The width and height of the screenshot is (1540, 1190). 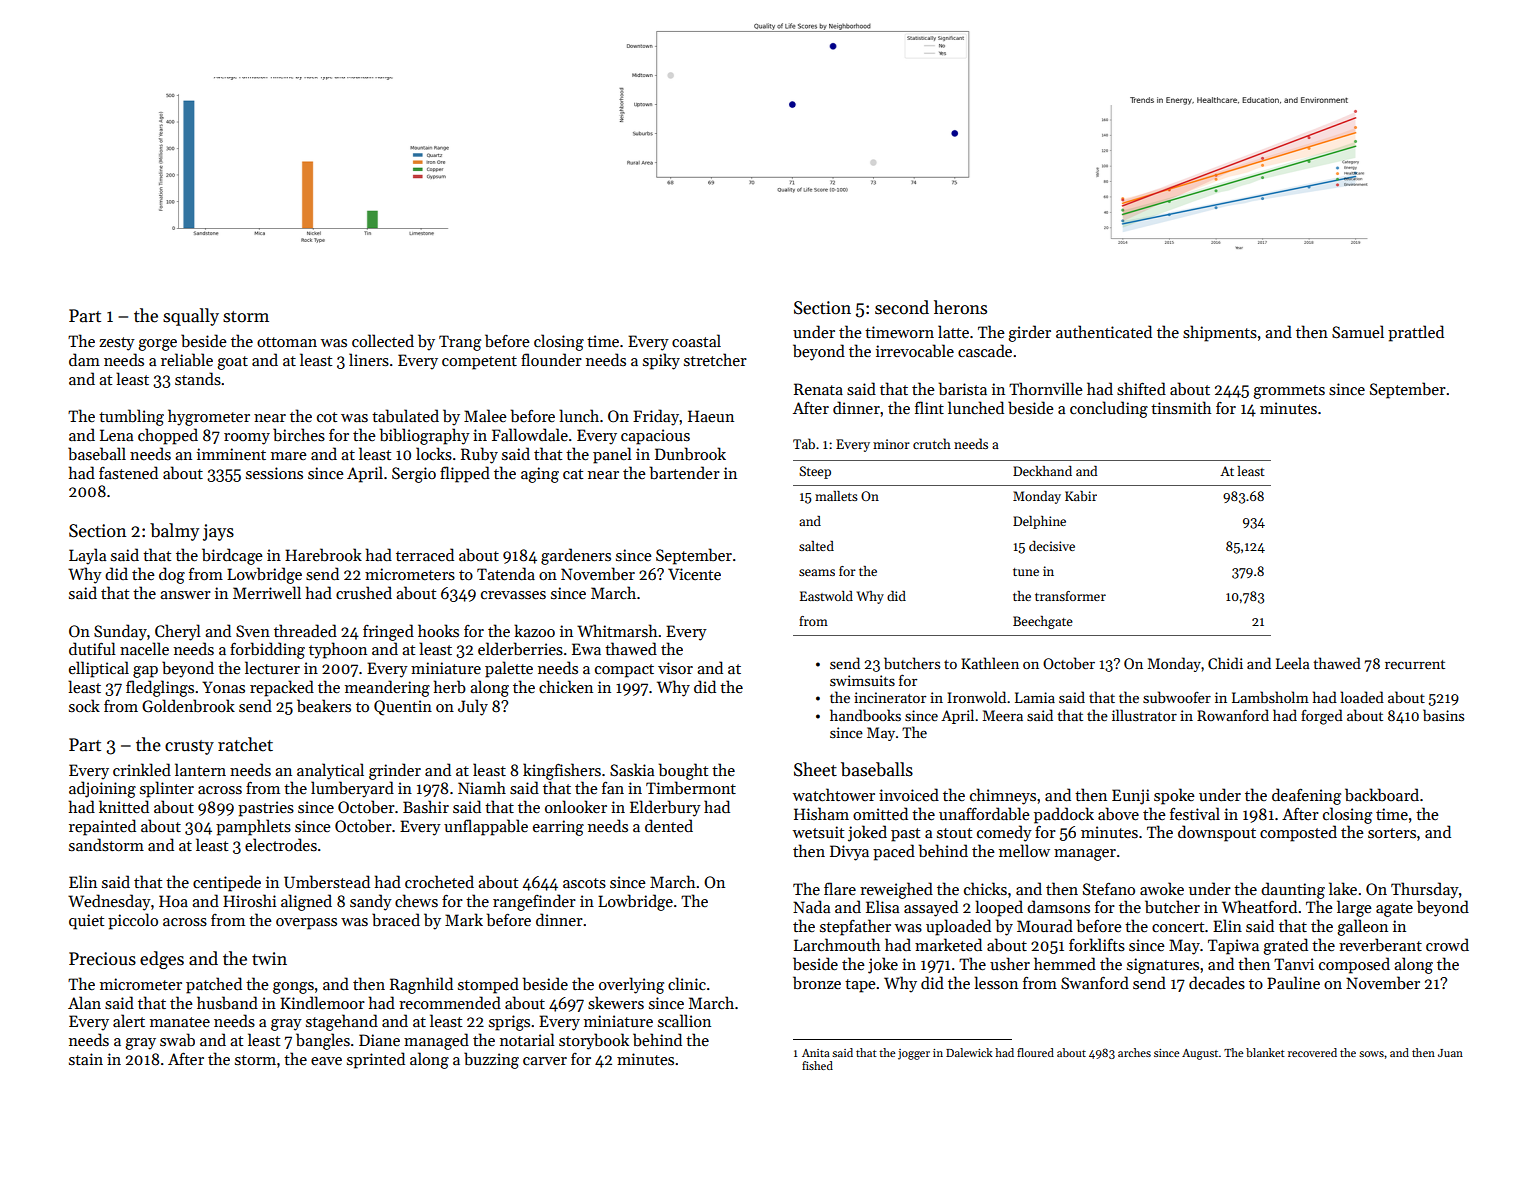 What do you see at coordinates (586, 649) in the screenshot?
I see `Ewa` at bounding box center [586, 649].
